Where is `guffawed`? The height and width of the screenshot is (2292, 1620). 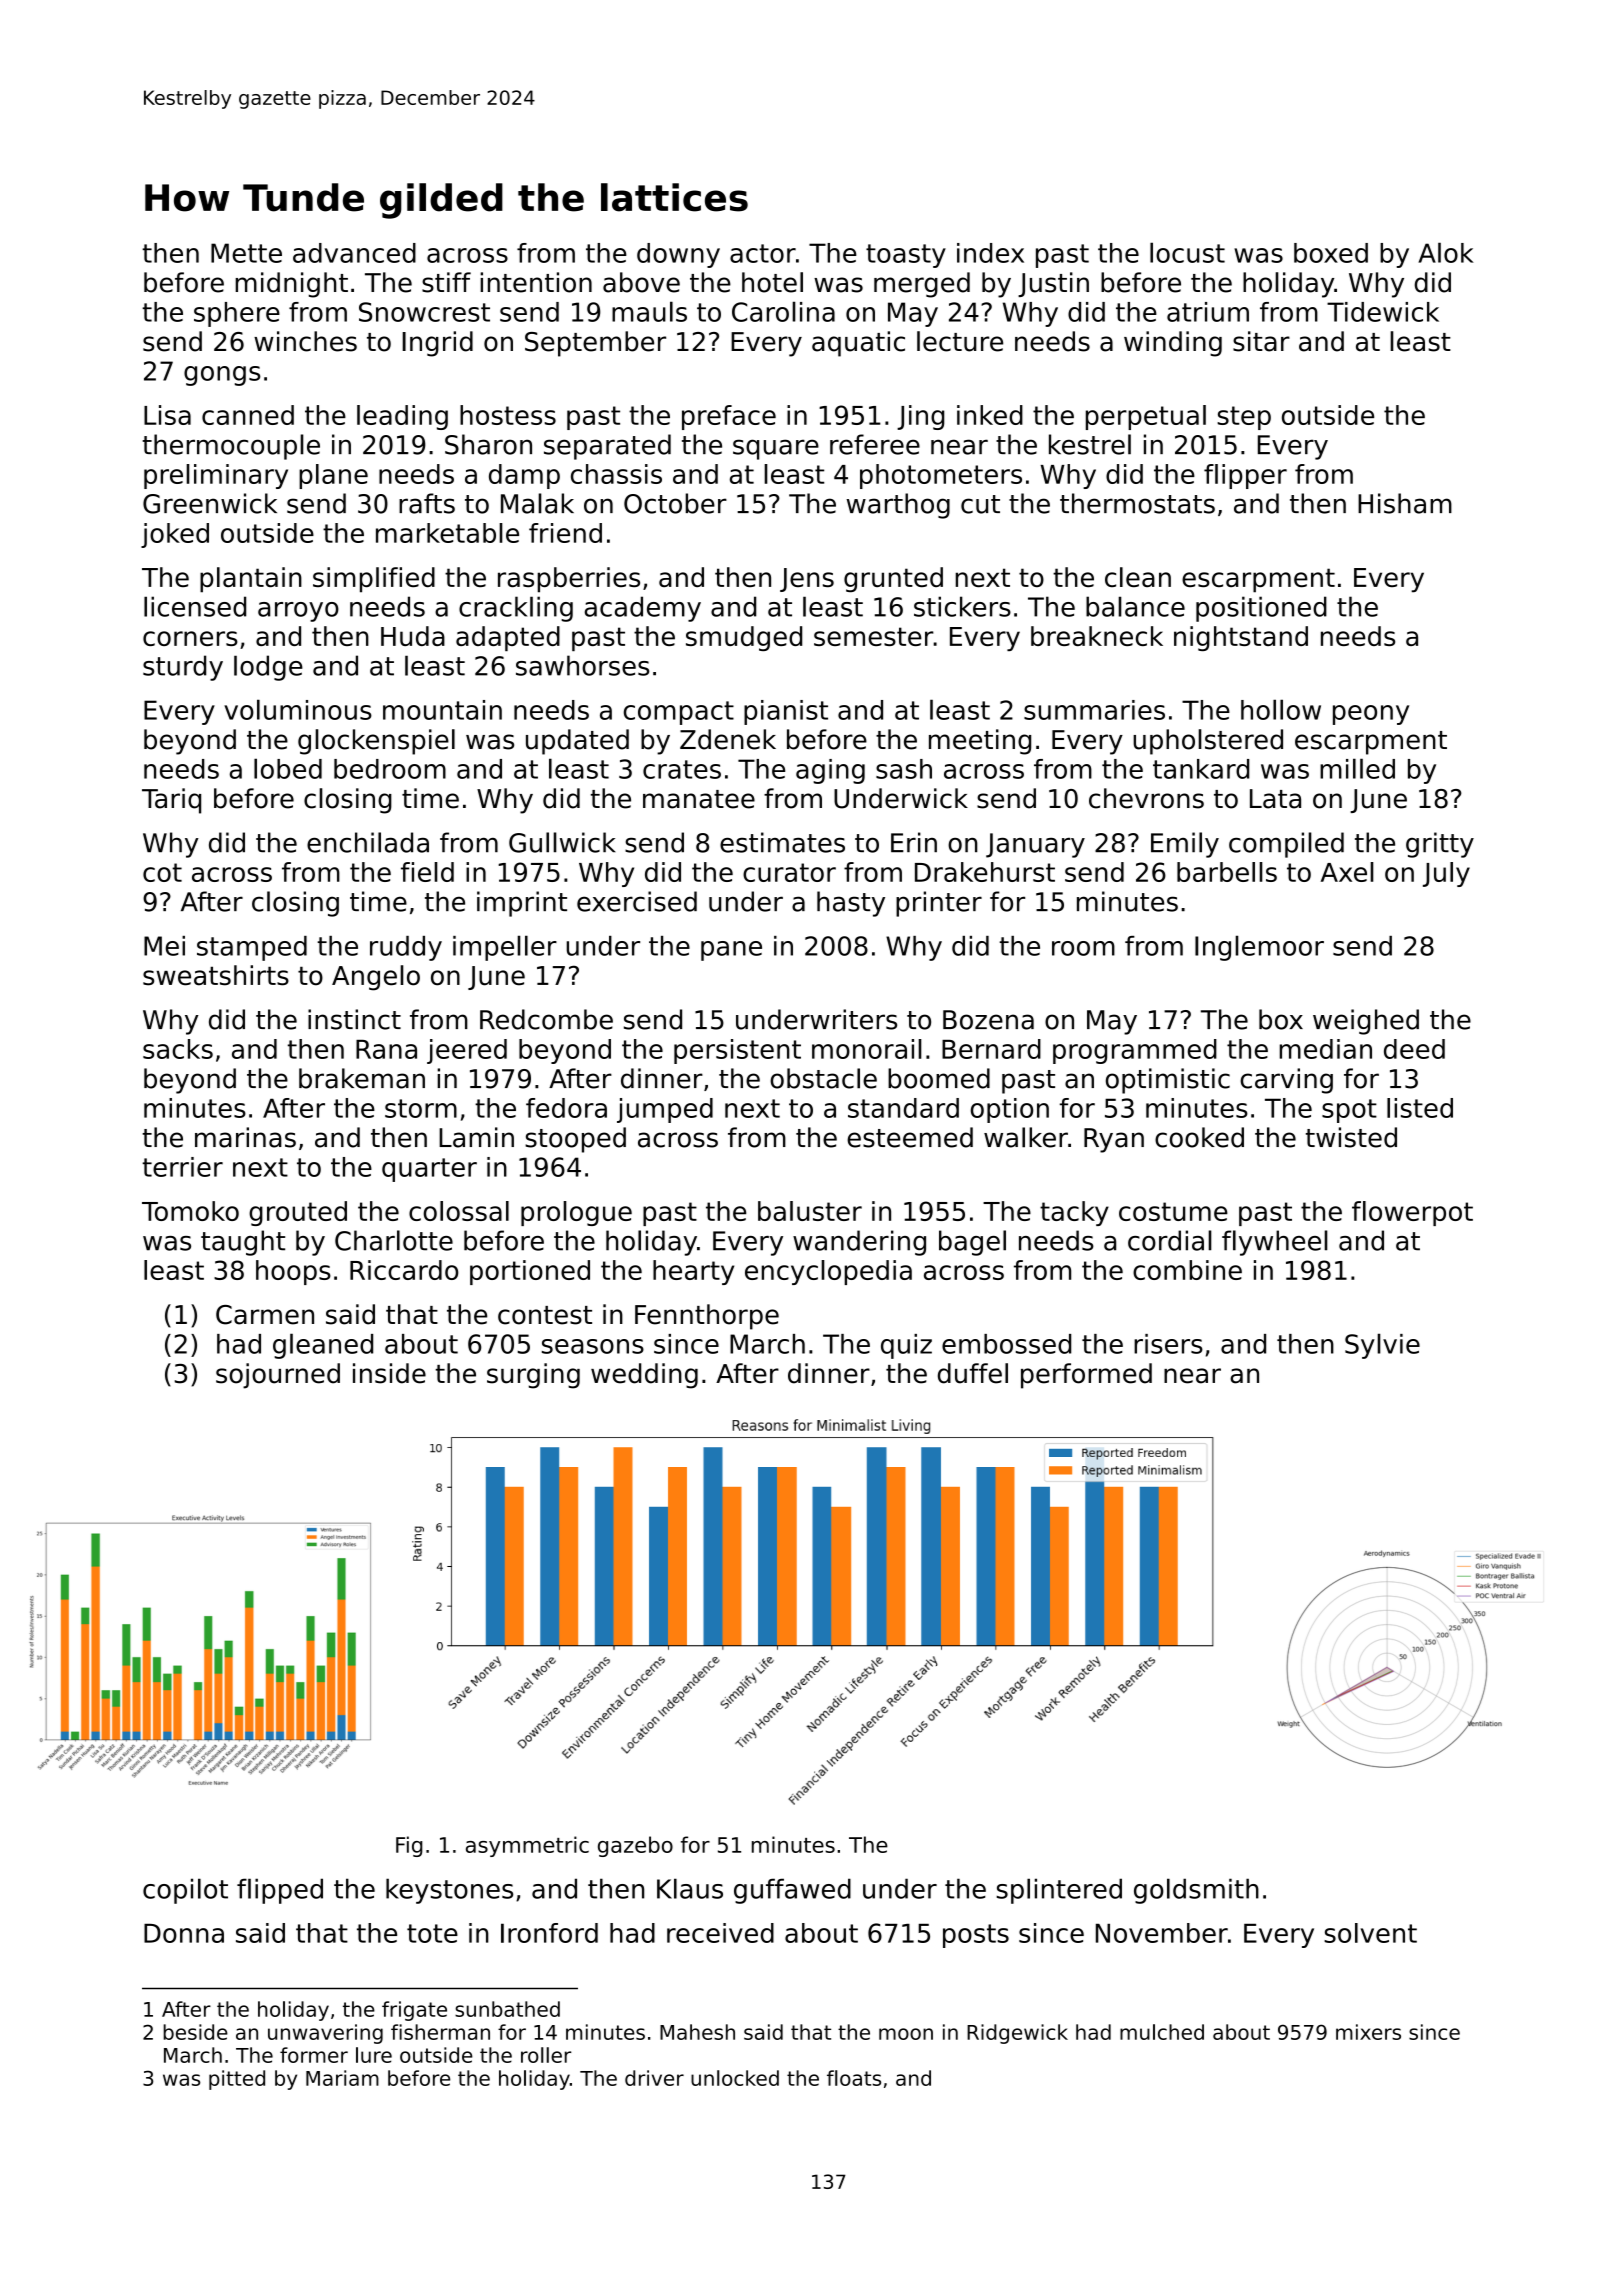 guffawed is located at coordinates (792, 1891).
